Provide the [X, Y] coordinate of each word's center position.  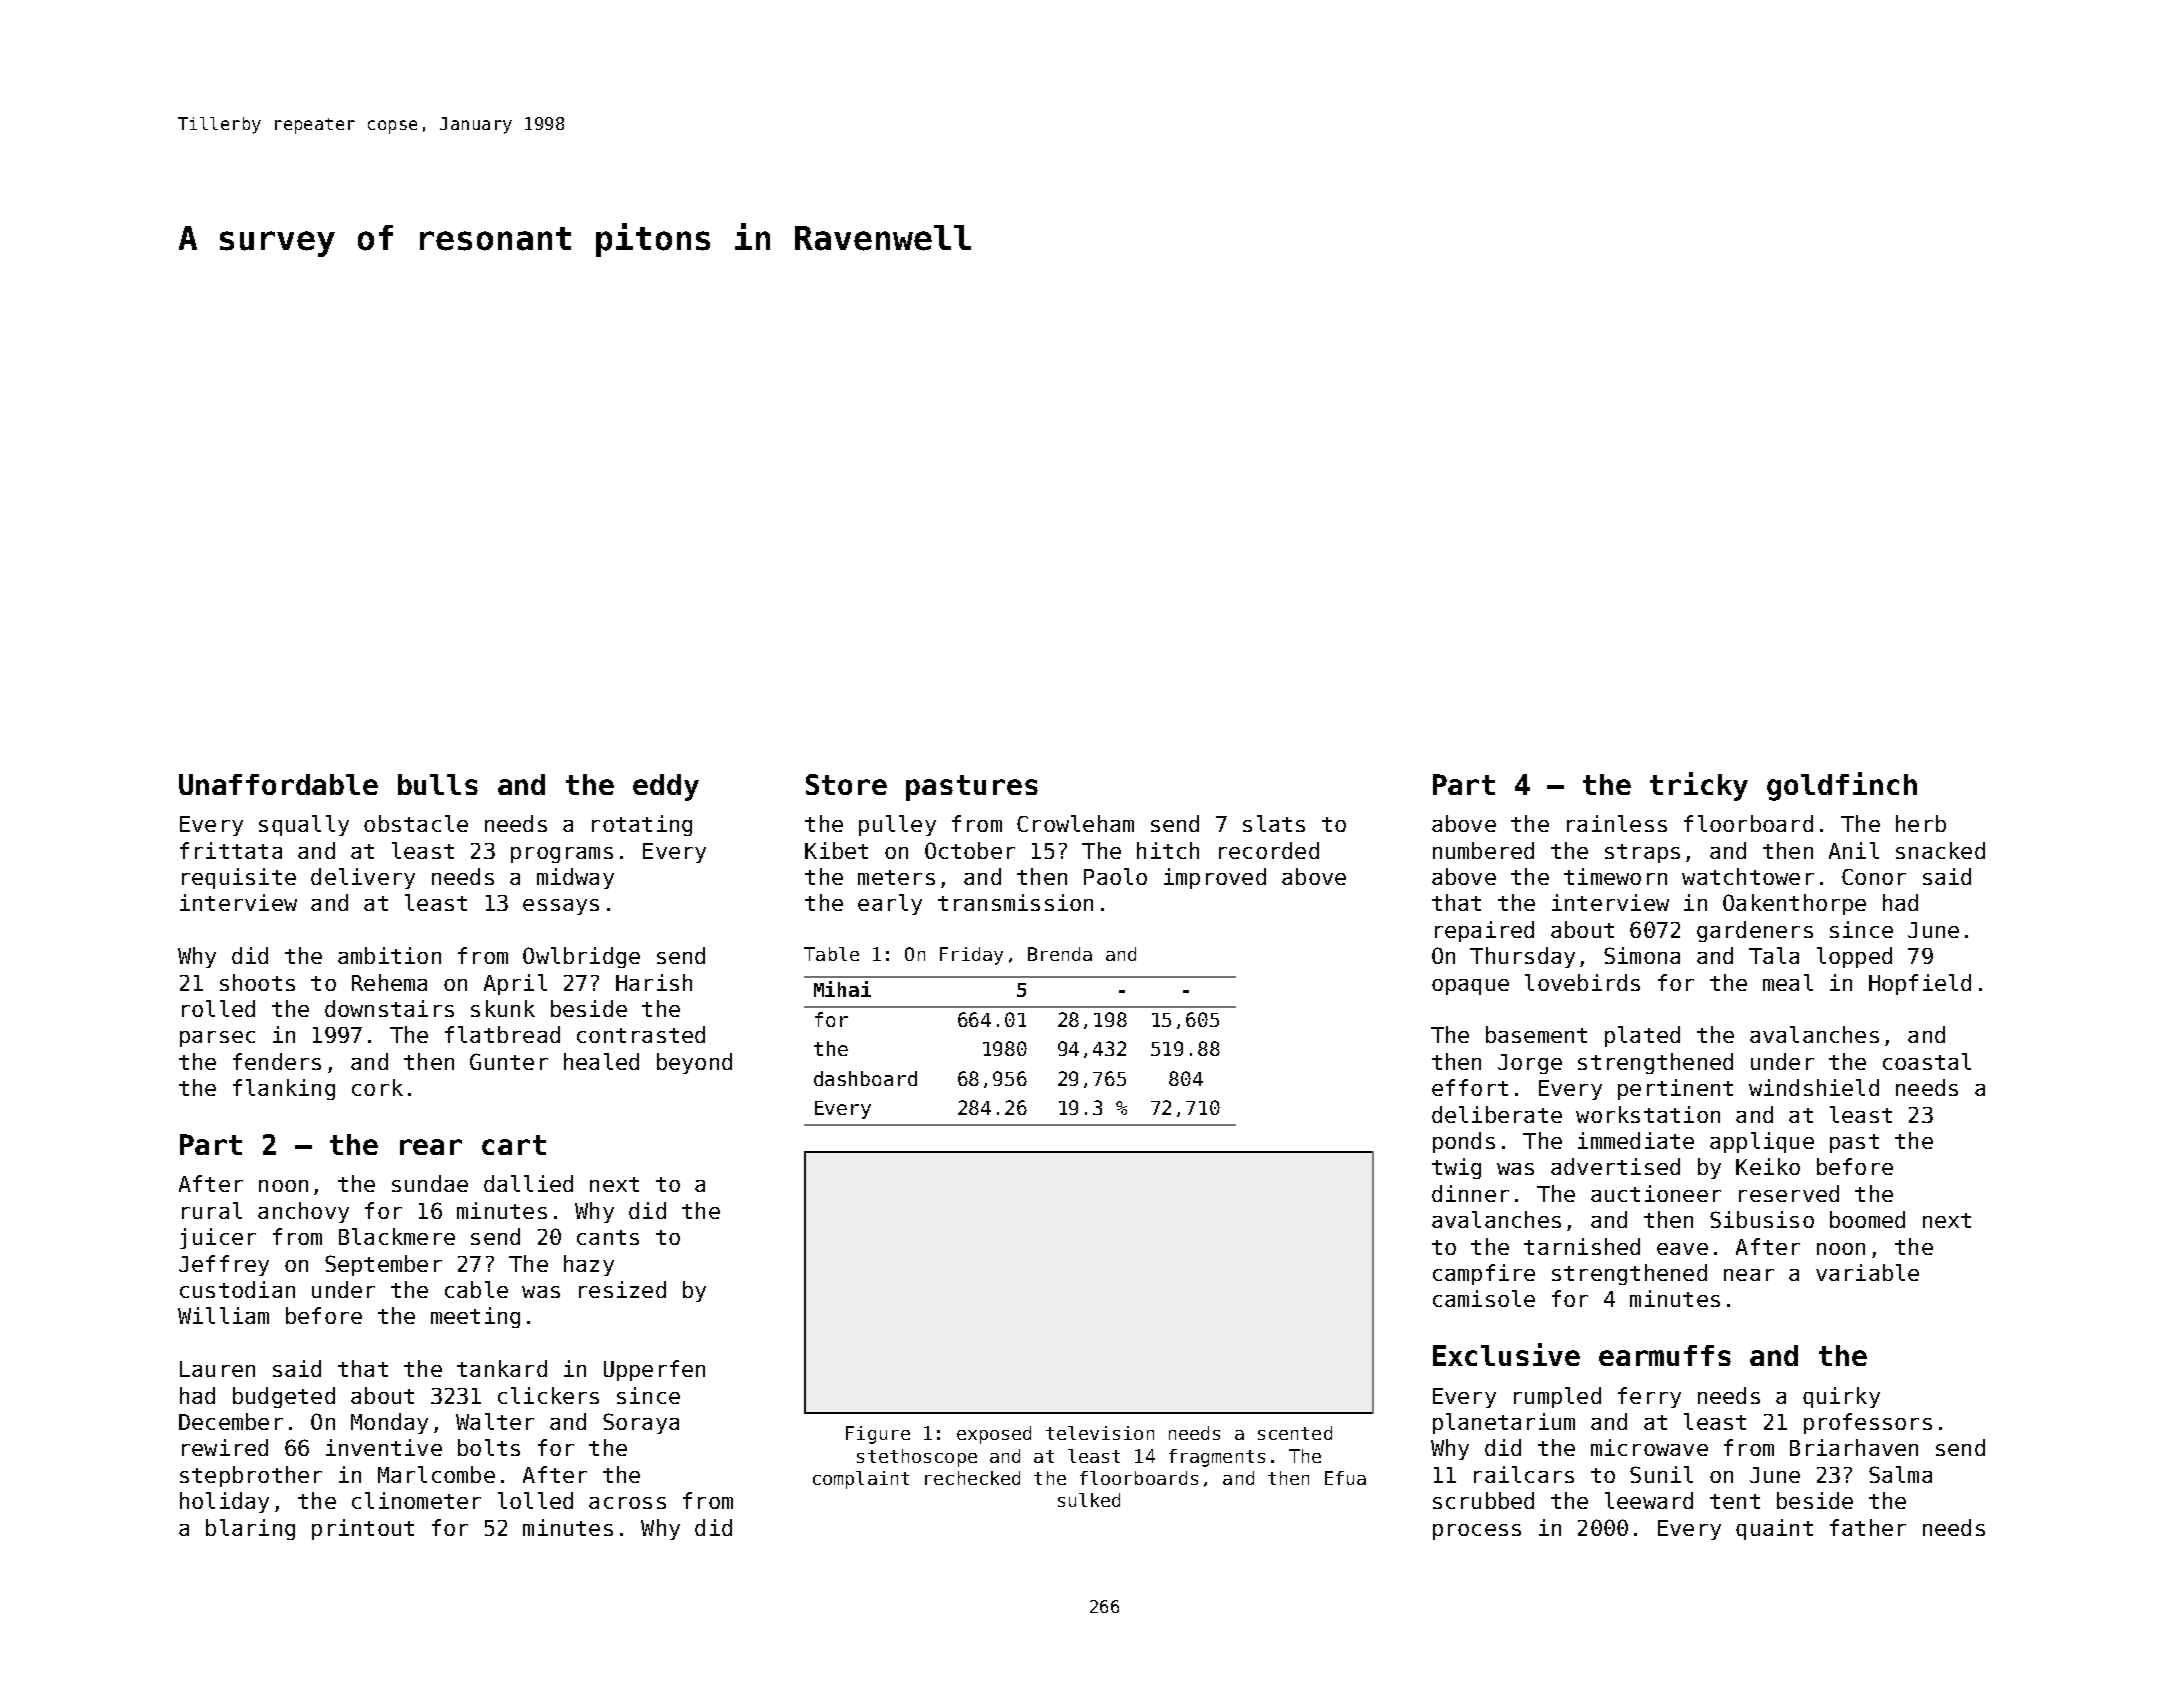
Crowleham [1075, 823]
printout [363, 1529]
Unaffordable [278, 784]
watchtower [1748, 876]
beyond [694, 1063]
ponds [1464, 1142]
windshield [1814, 1087]
